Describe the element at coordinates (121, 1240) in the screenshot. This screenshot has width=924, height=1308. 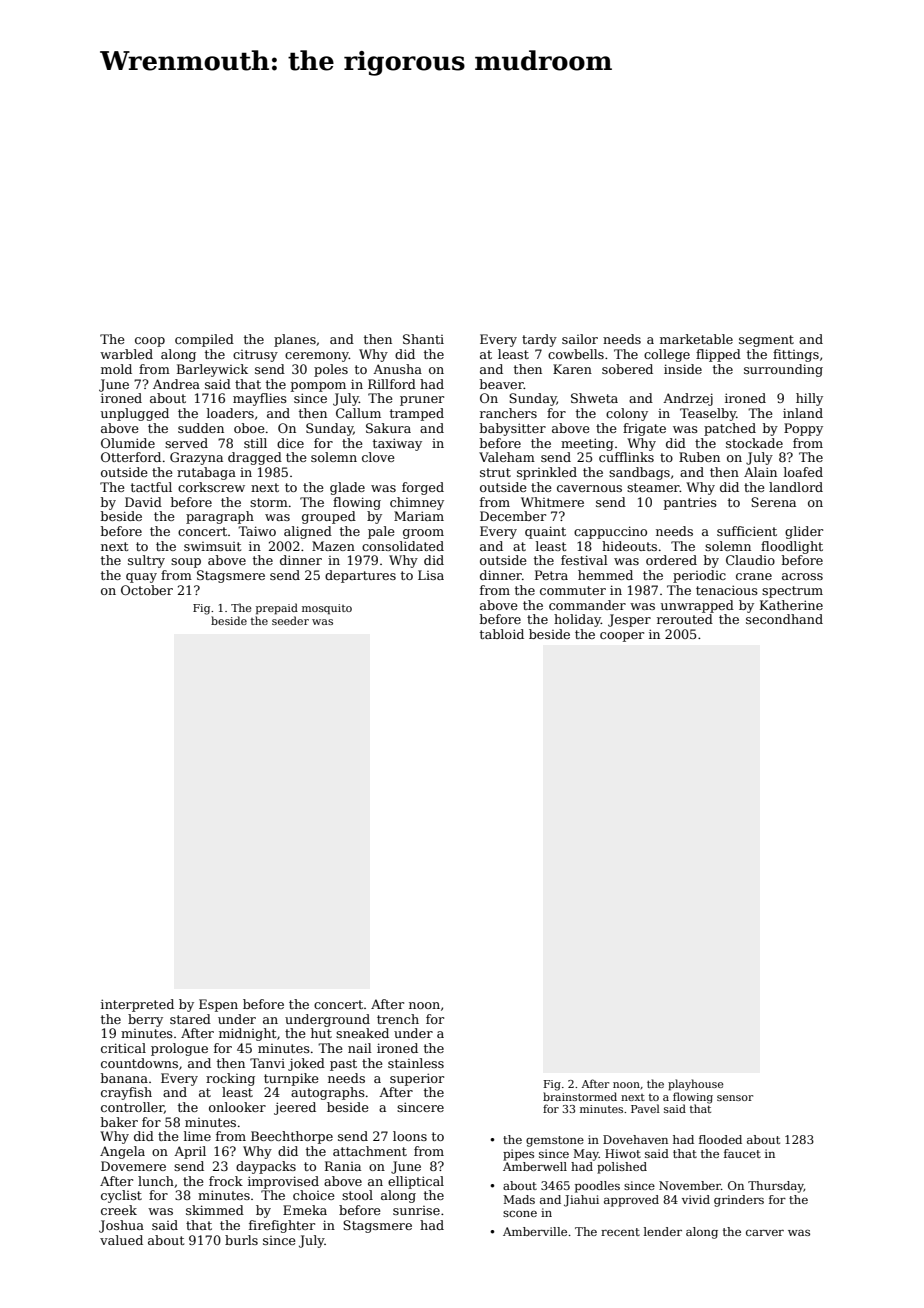
I see `valued` at that location.
